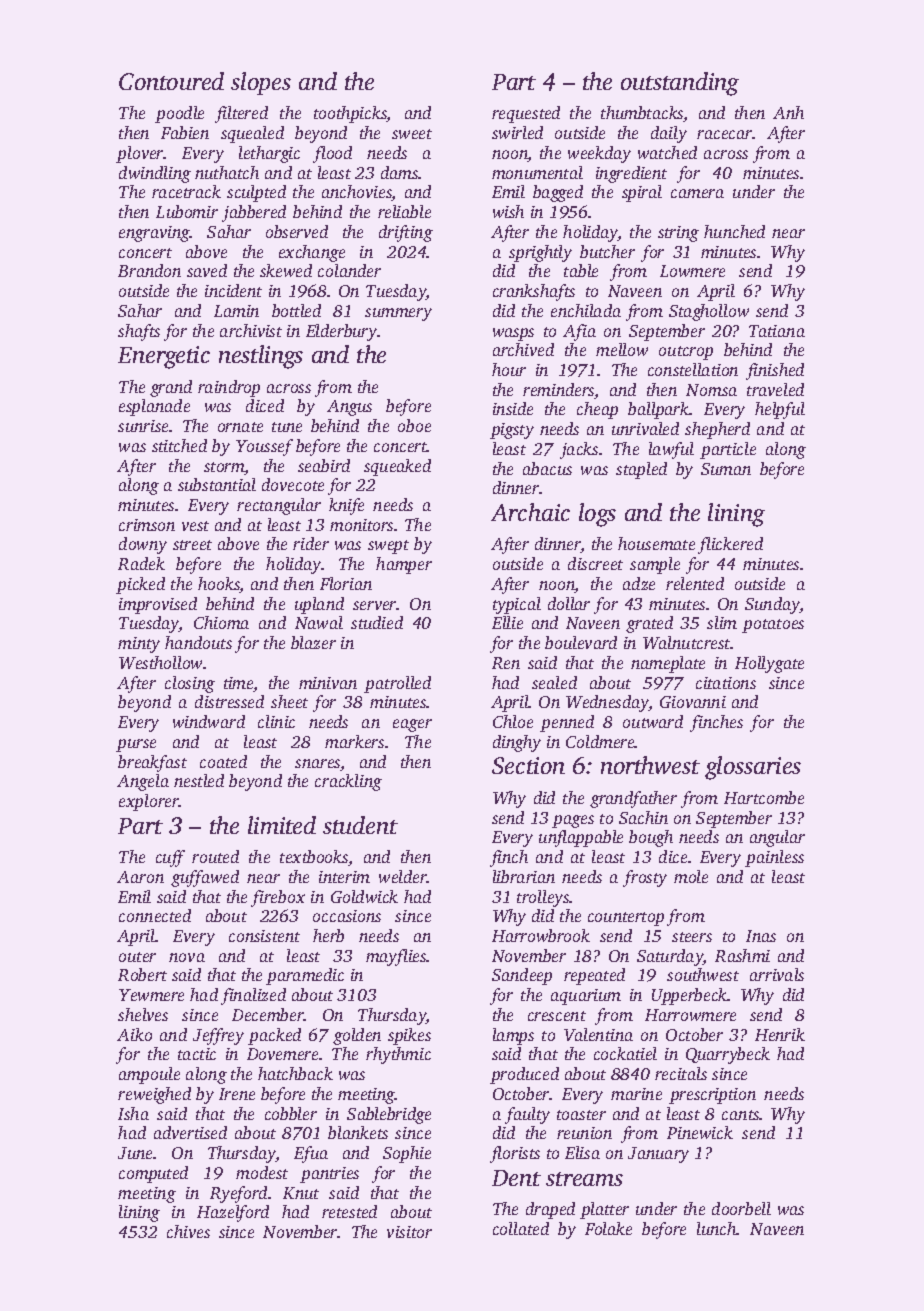  I want to click on lawful, so click(671, 450).
